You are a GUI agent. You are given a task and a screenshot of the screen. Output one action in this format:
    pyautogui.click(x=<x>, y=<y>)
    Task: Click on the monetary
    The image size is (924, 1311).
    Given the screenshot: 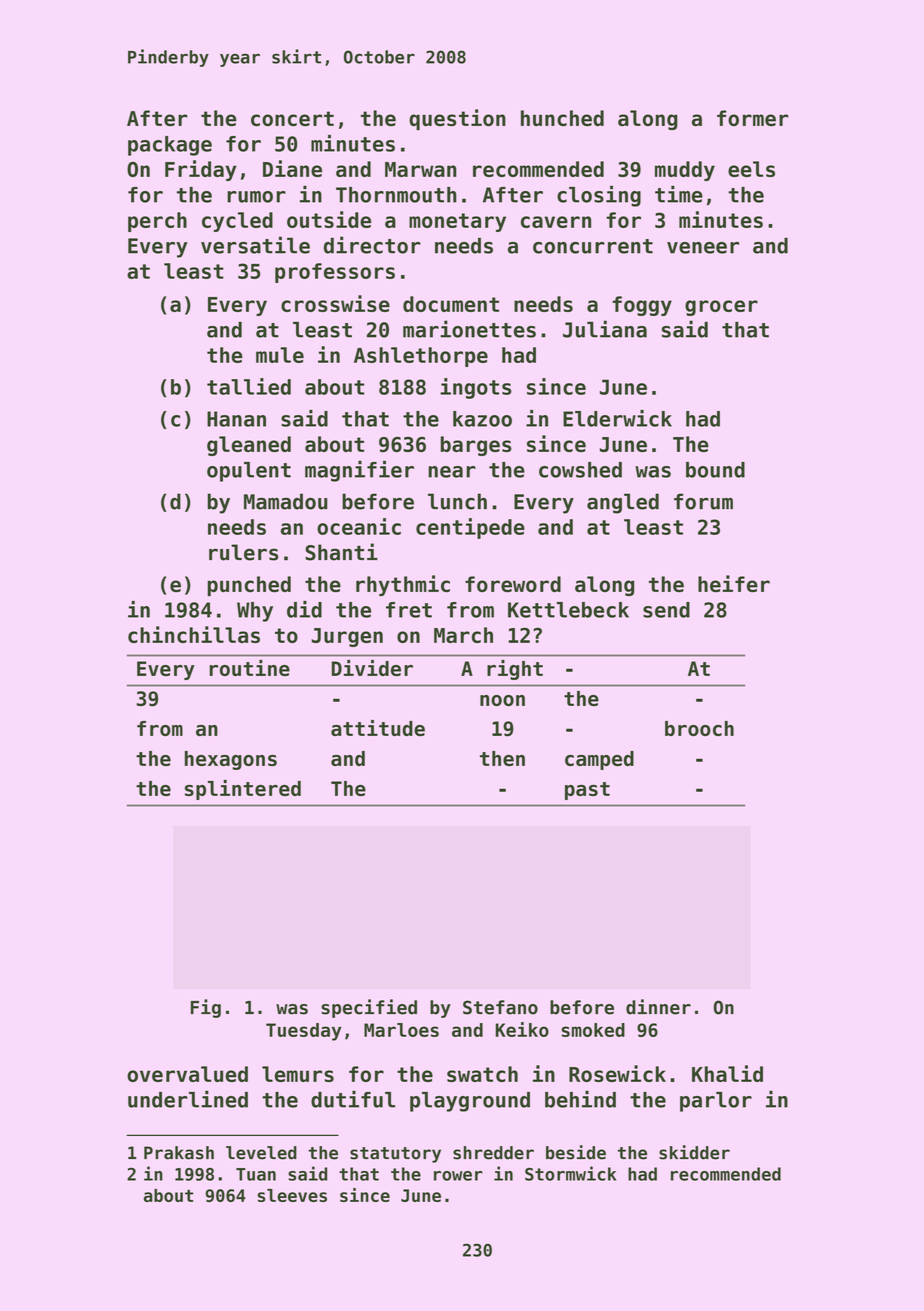 What is the action you would take?
    pyautogui.click(x=457, y=222)
